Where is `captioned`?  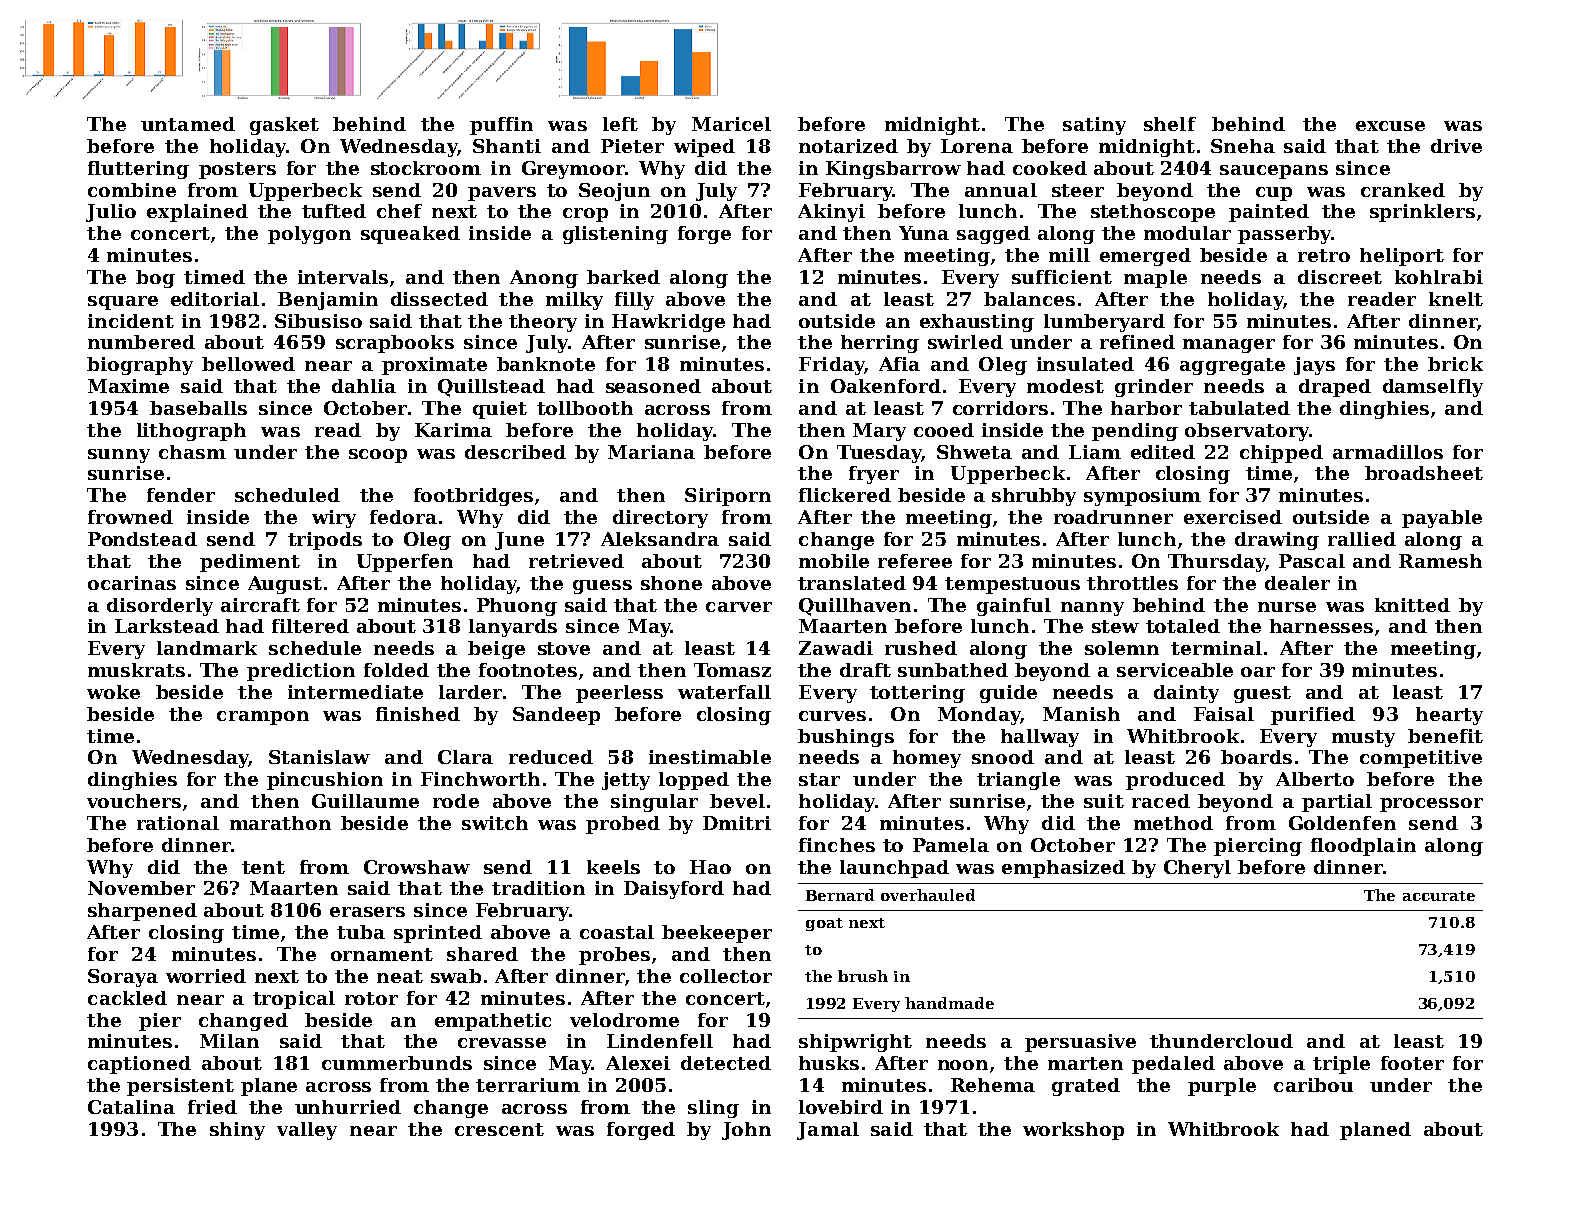
captioned is located at coordinates (139, 1065).
